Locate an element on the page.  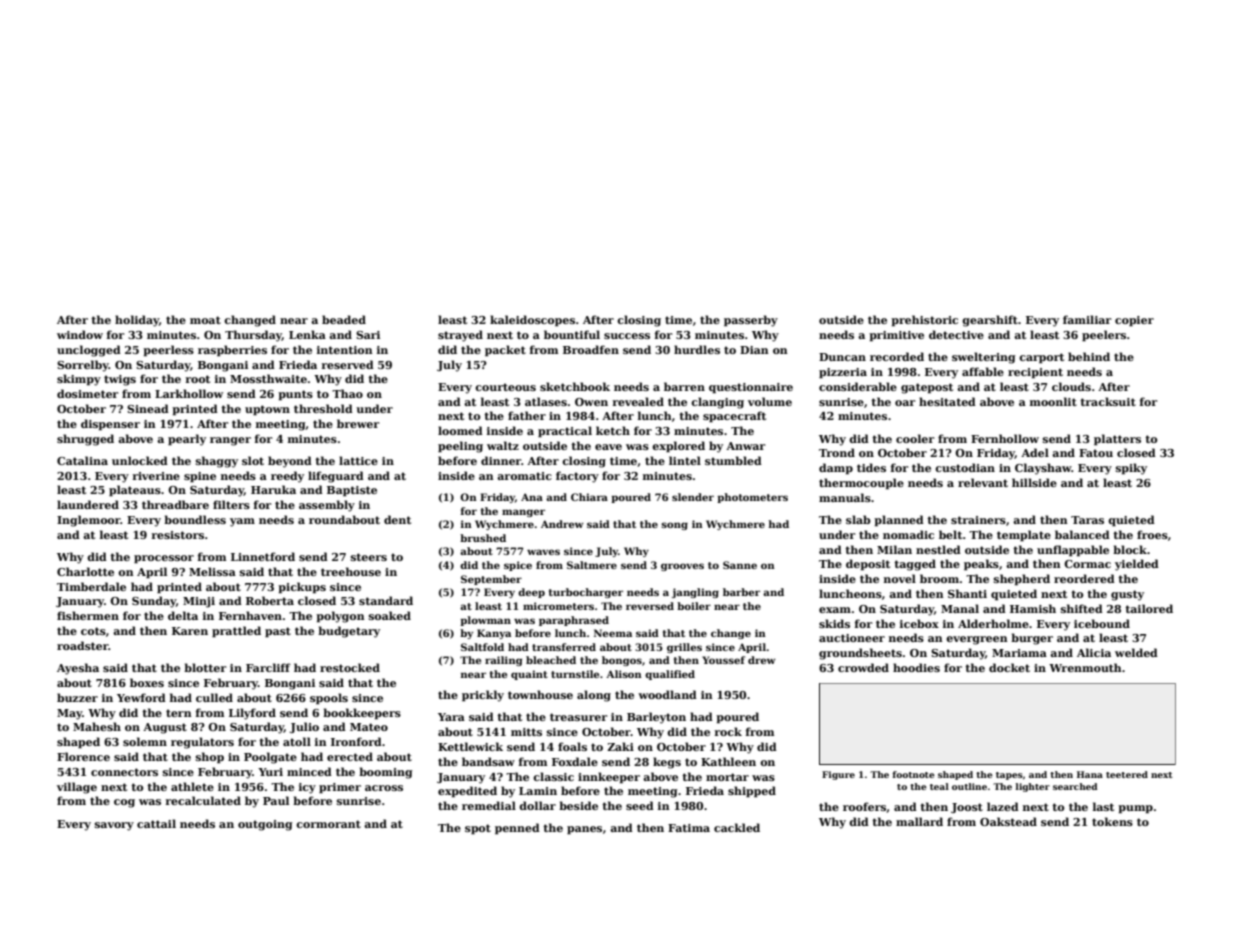
peeling is located at coordinates (460, 447).
